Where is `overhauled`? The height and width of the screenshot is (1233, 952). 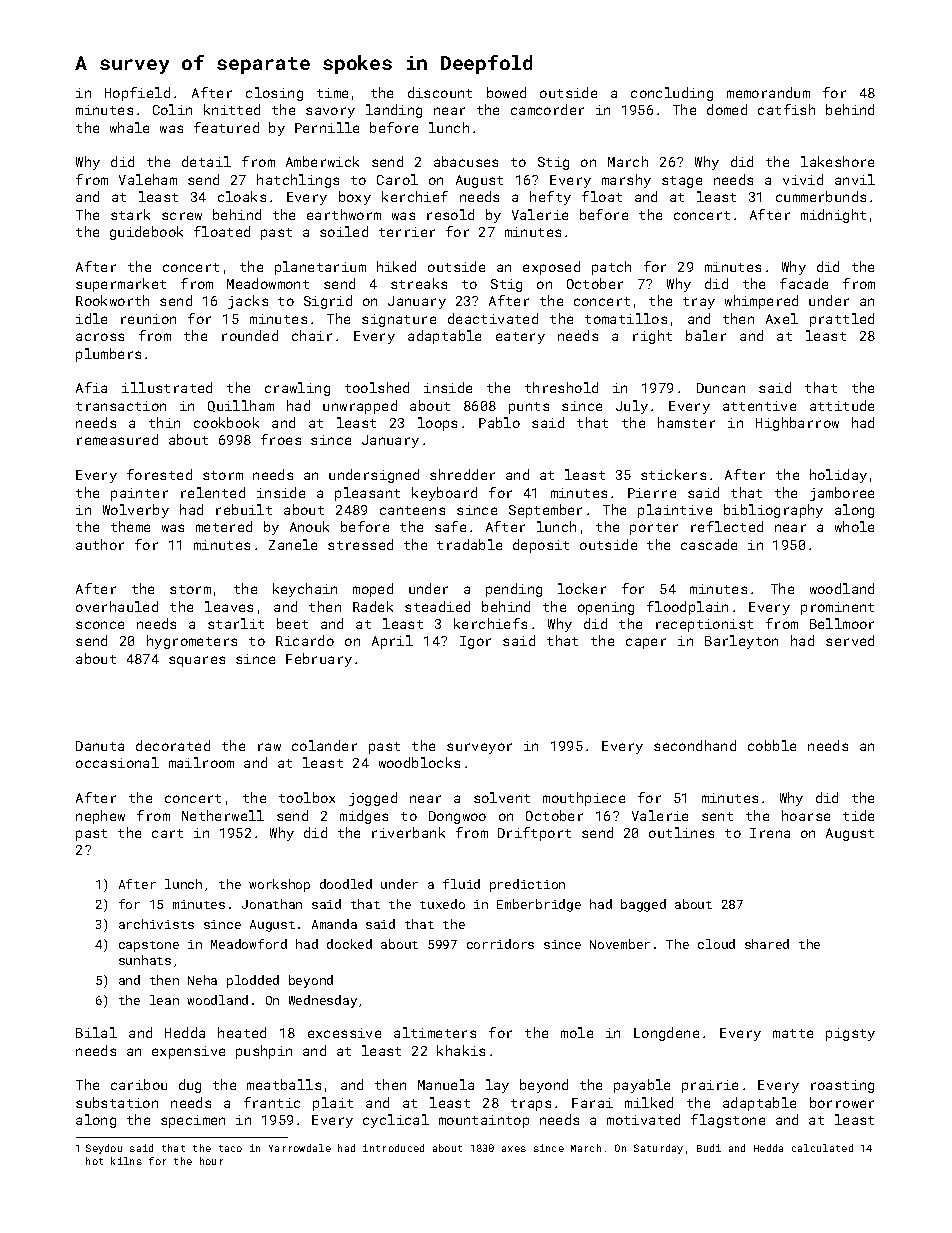 overhauled is located at coordinates (117, 606).
